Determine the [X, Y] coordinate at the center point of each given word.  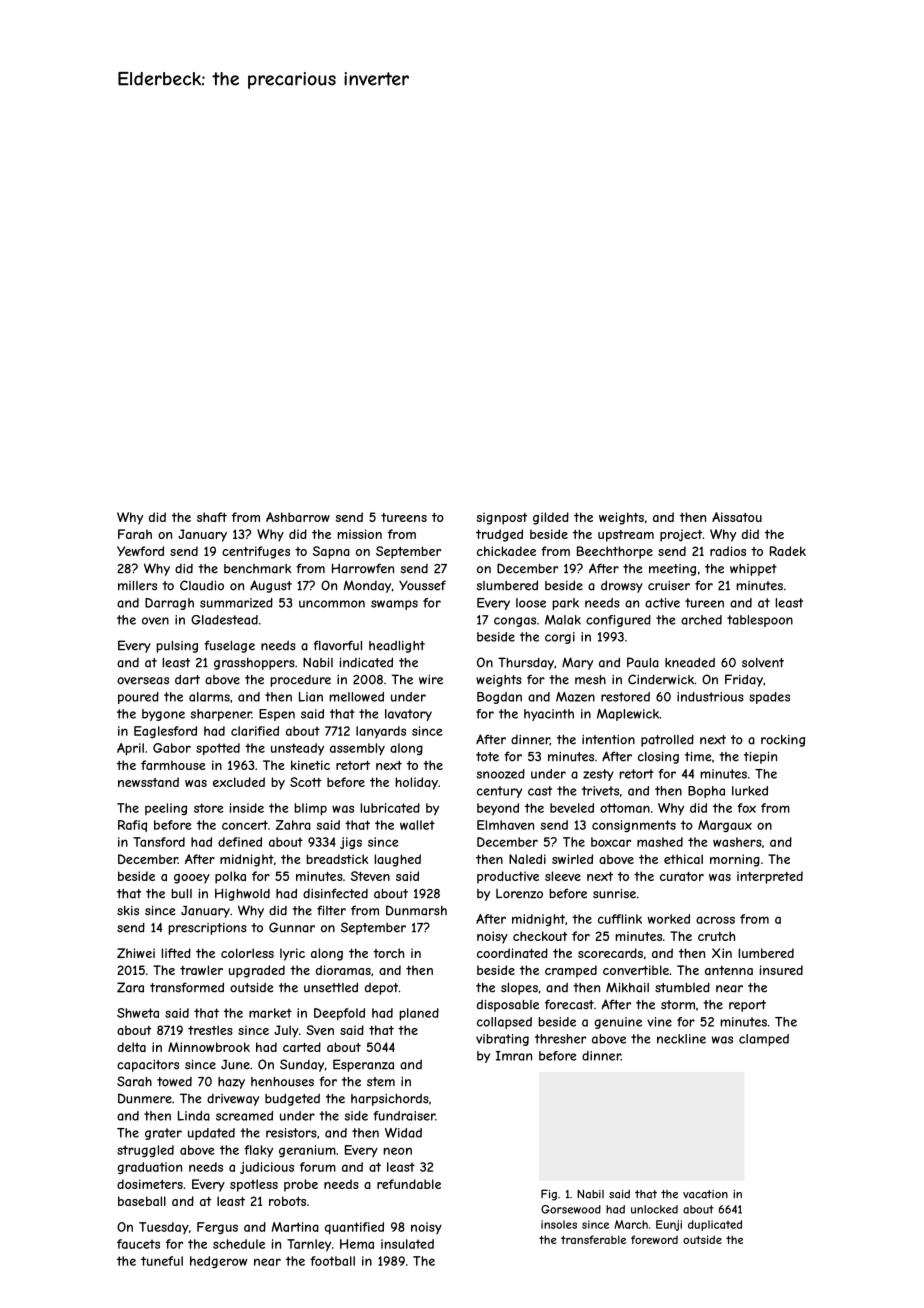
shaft [212, 517]
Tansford [159, 842]
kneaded [690, 662]
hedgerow [219, 1262]
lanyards [381, 732]
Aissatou [737, 517]
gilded [551, 518]
